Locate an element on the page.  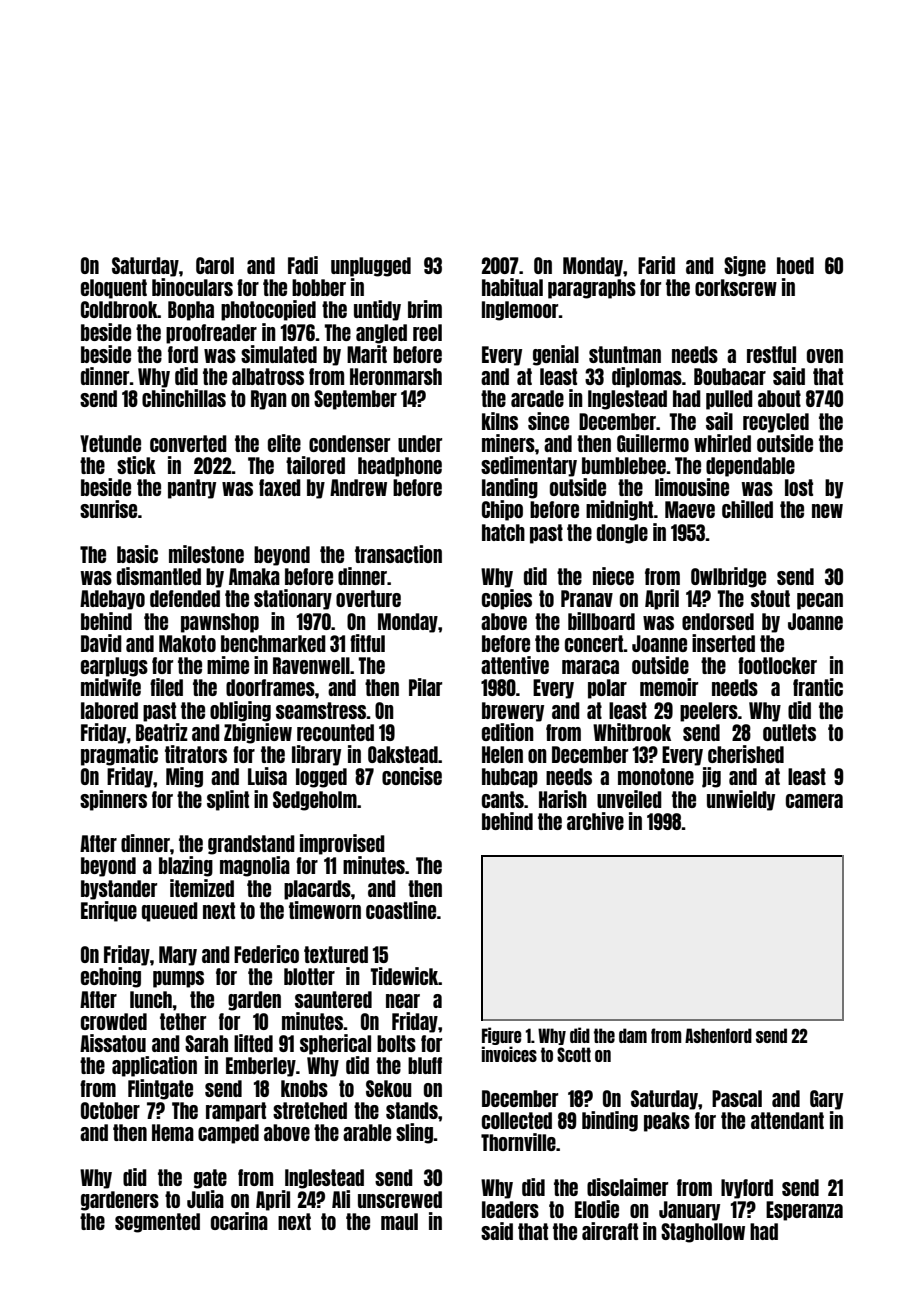
segmented is located at coordinates (157, 1223).
